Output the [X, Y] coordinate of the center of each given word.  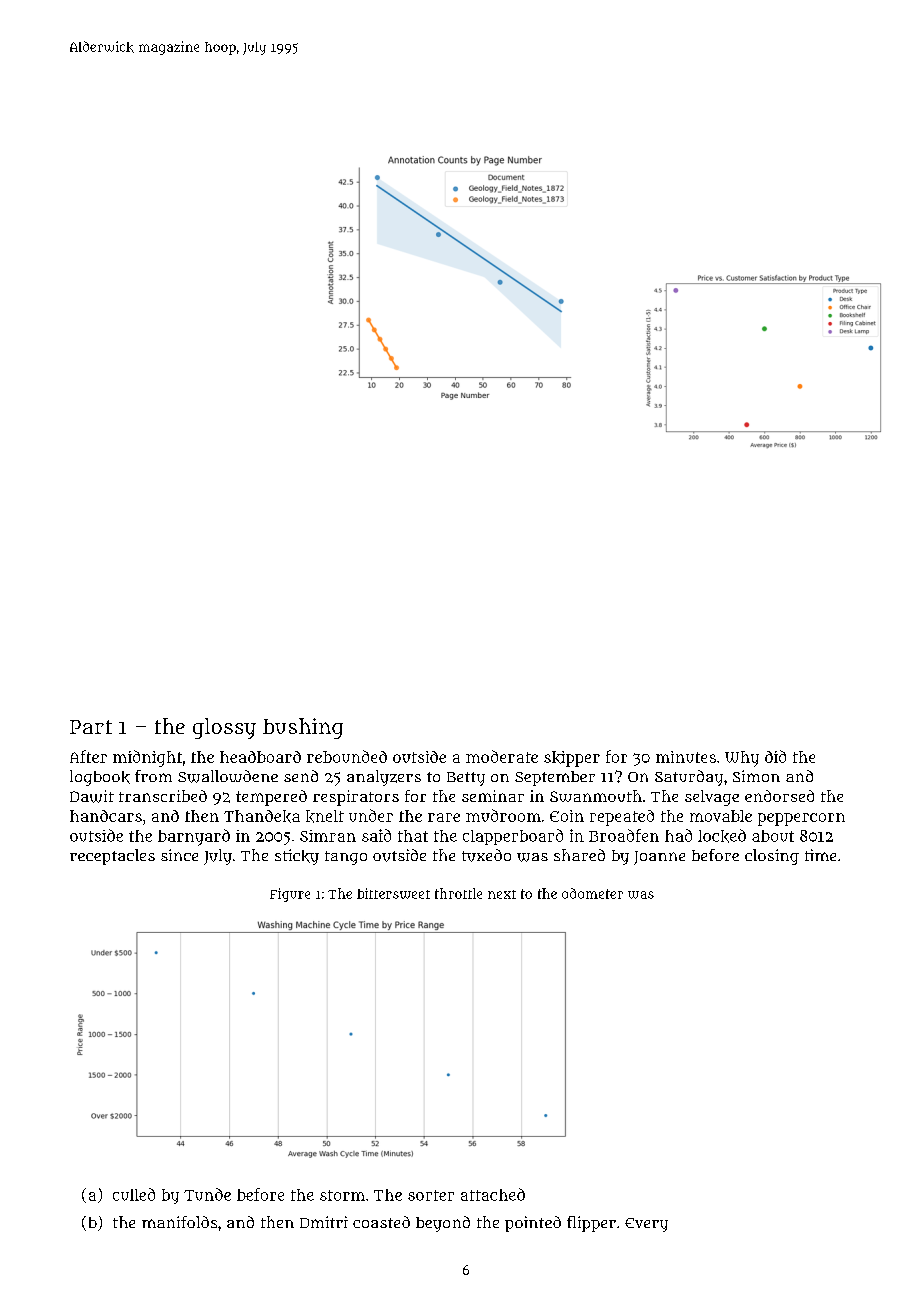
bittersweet [393, 893]
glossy [224, 728]
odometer [592, 893]
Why [742, 759]
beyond [443, 1224]
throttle [458, 893]
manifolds [179, 1222]
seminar [493, 796]
